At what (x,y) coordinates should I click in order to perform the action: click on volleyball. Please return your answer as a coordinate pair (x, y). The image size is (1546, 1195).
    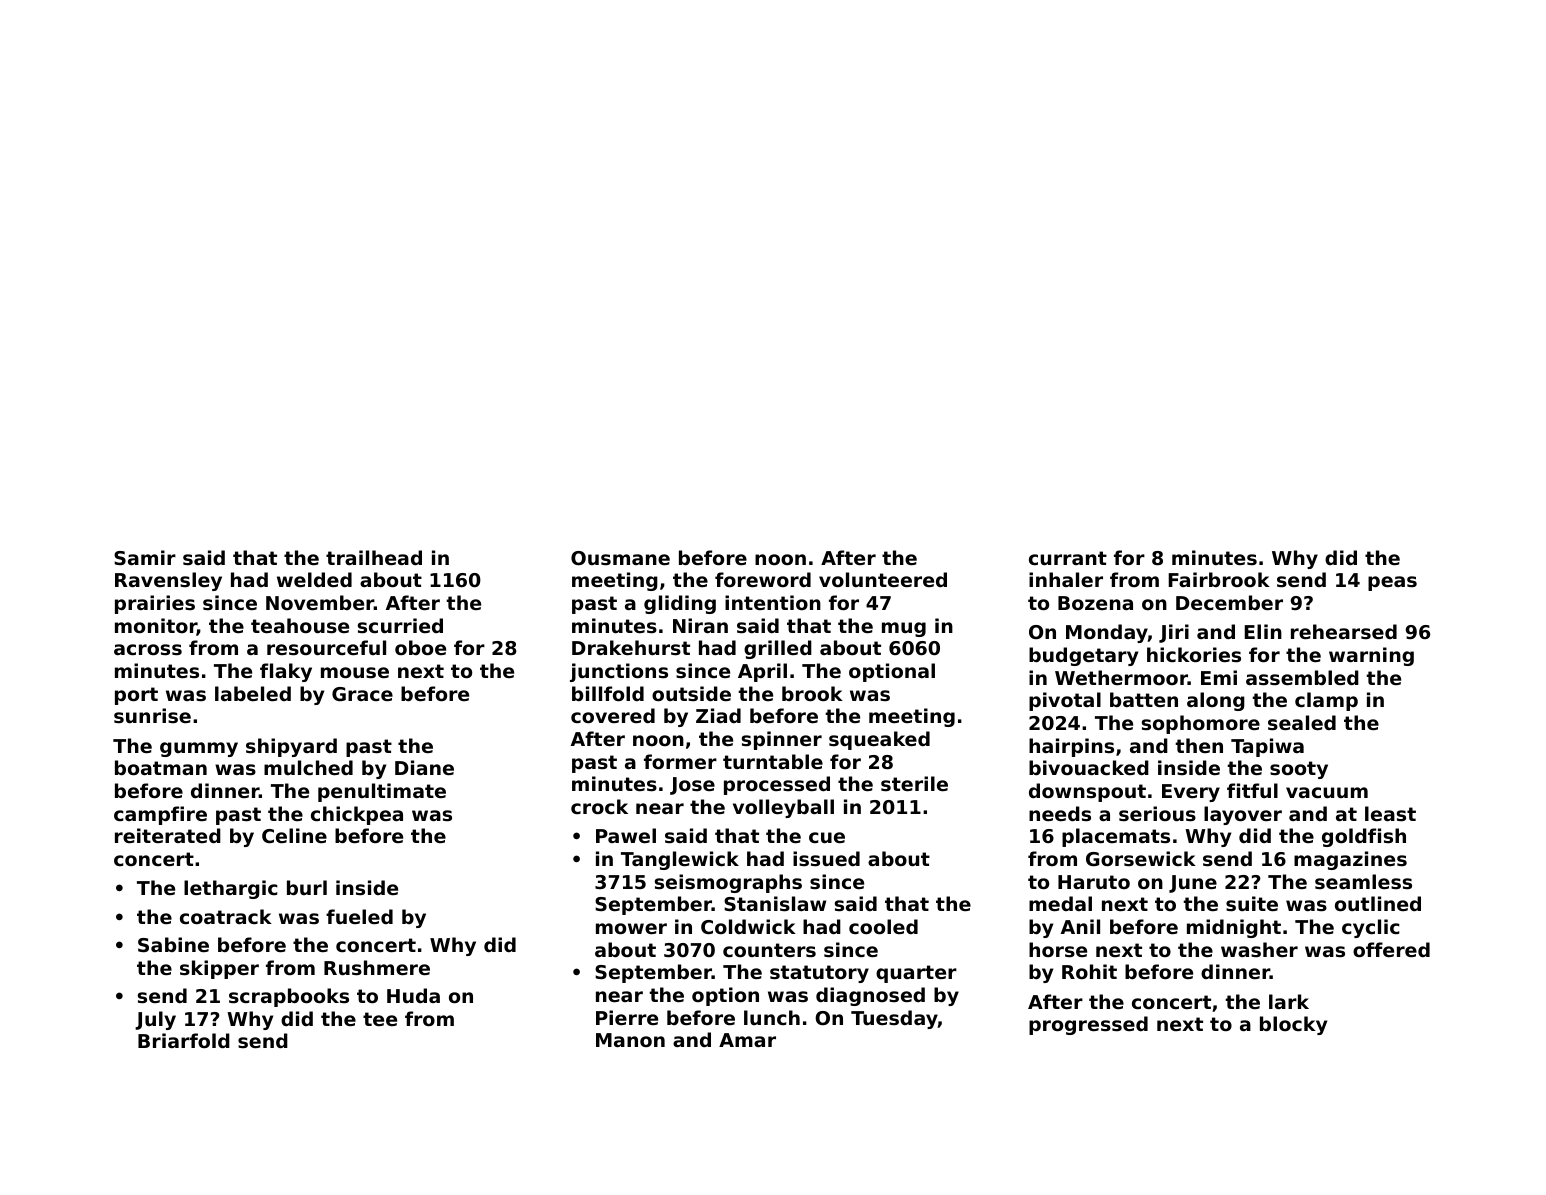
    Looking at the image, I should click on (783, 808).
